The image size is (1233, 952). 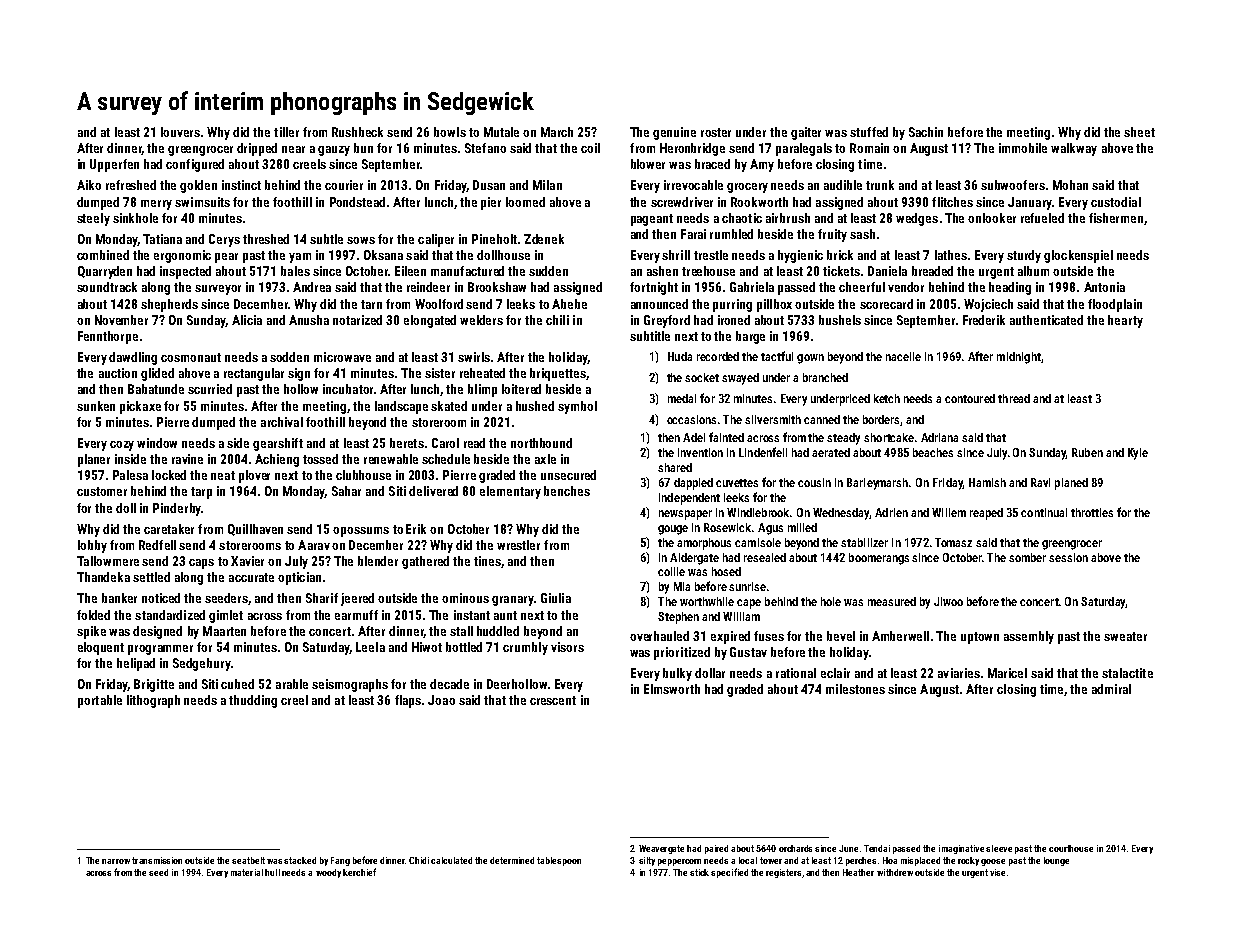 I want to click on bowls, so click(x=450, y=132).
